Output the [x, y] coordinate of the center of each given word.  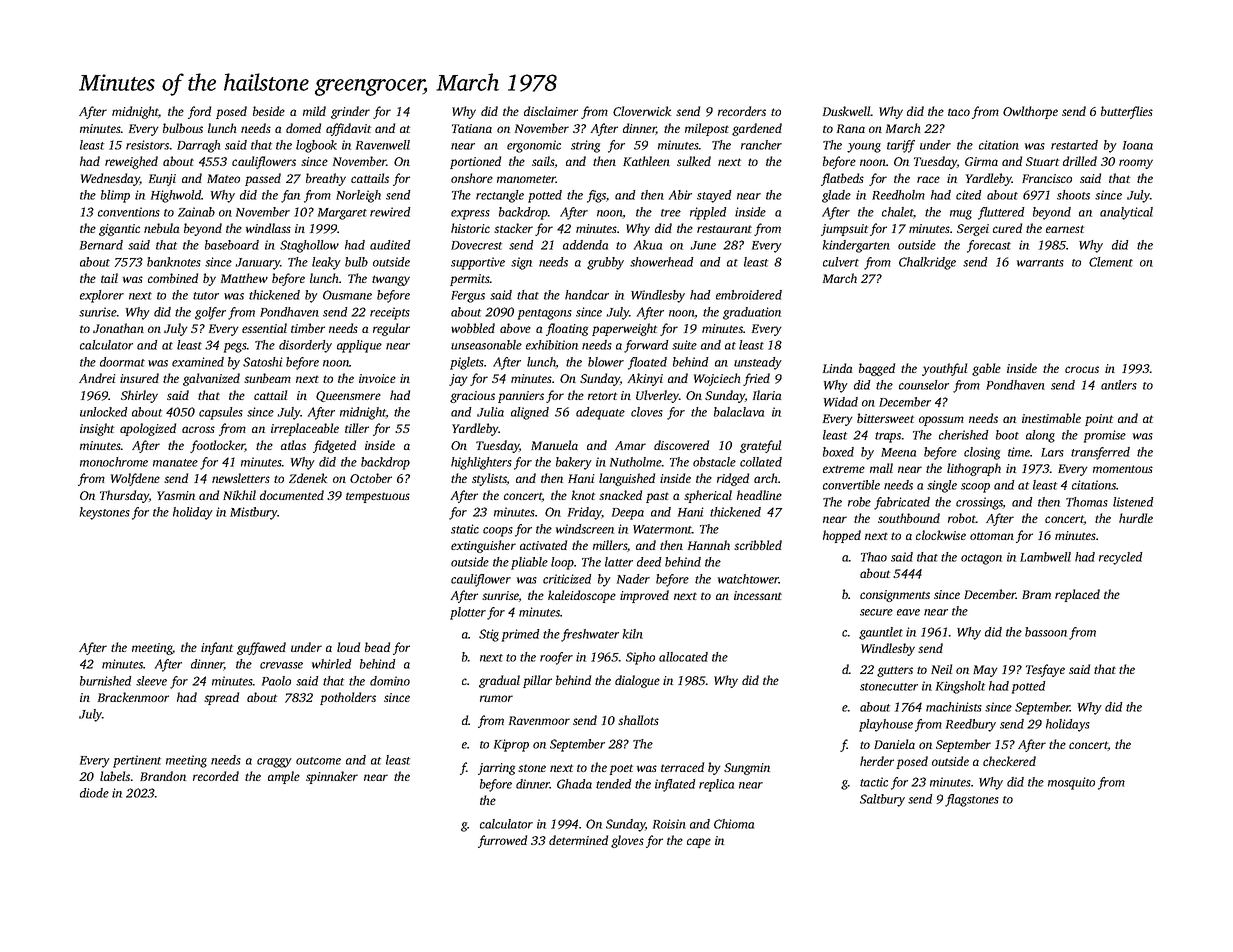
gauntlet [881, 633]
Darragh [198, 146]
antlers [1119, 385]
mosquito [1071, 783]
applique [359, 346]
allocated [683, 657]
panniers [521, 397]
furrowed [502, 841]
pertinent [137, 761]
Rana [851, 128]
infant [217, 648]
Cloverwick [642, 111]
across [198, 429]
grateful [760, 446]
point [1099, 420]
